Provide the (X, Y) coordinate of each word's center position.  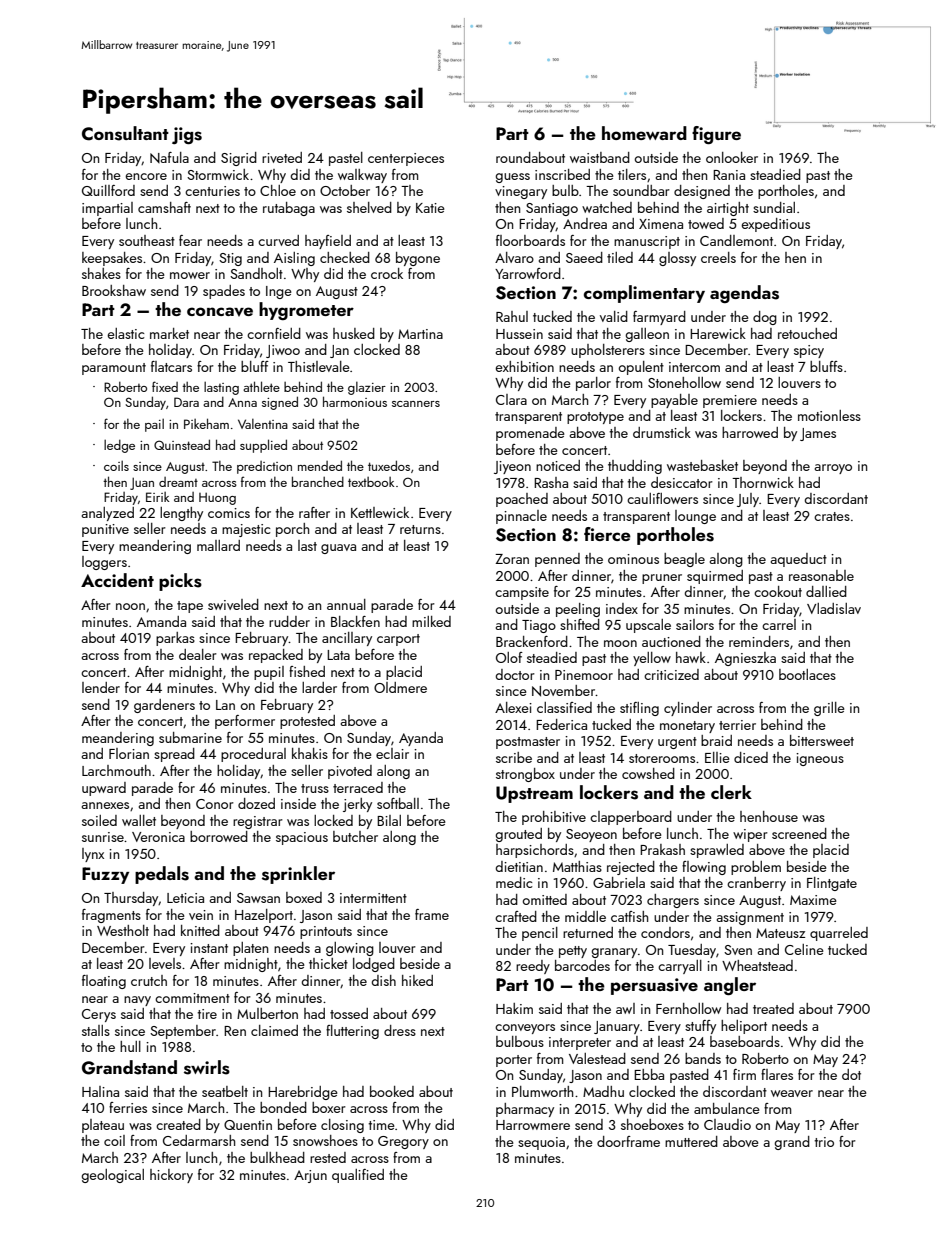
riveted (282, 157)
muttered (691, 1141)
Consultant (125, 133)
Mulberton (267, 1013)
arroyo (833, 469)
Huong (217, 499)
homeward (644, 133)
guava (338, 549)
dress (400, 1030)
